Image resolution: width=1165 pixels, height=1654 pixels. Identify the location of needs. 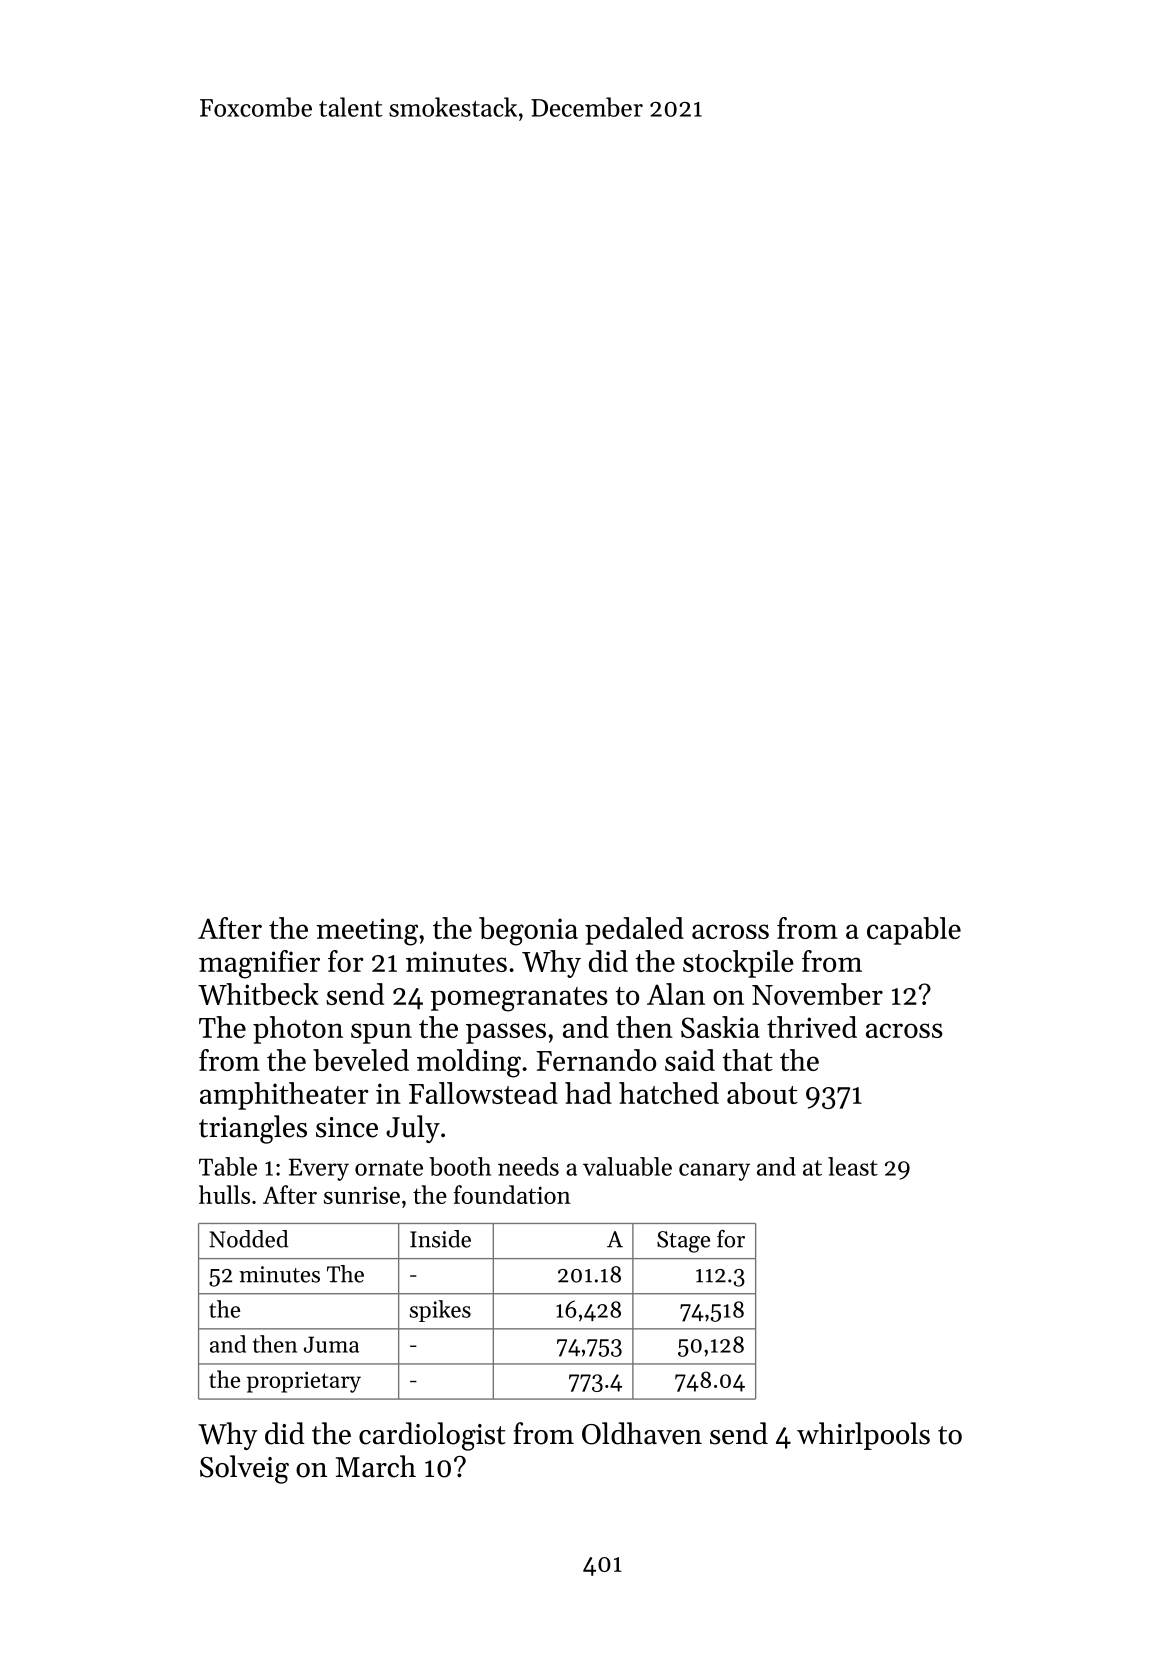
(528, 1166).
